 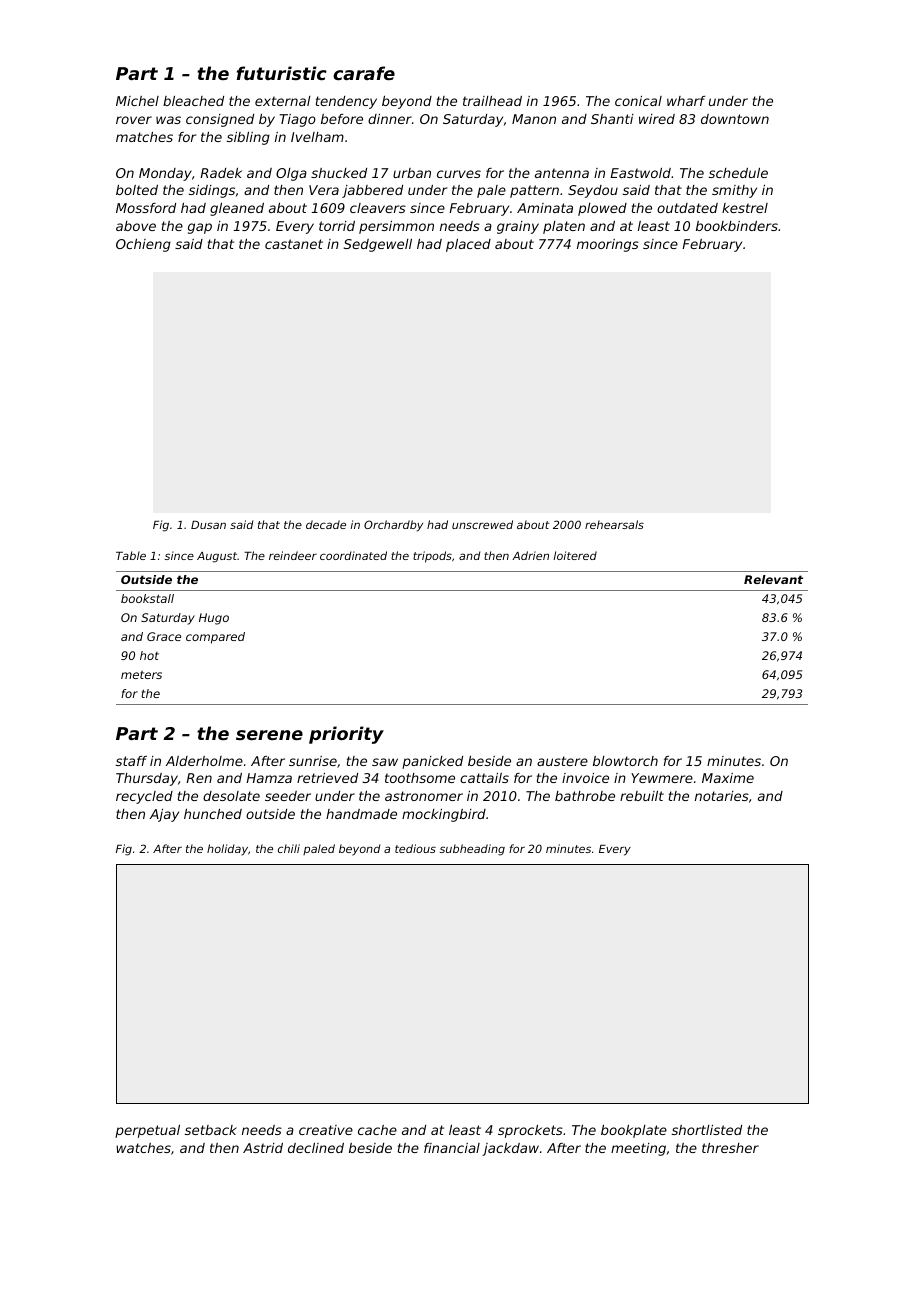 I want to click on outdated, so click(x=687, y=208).
